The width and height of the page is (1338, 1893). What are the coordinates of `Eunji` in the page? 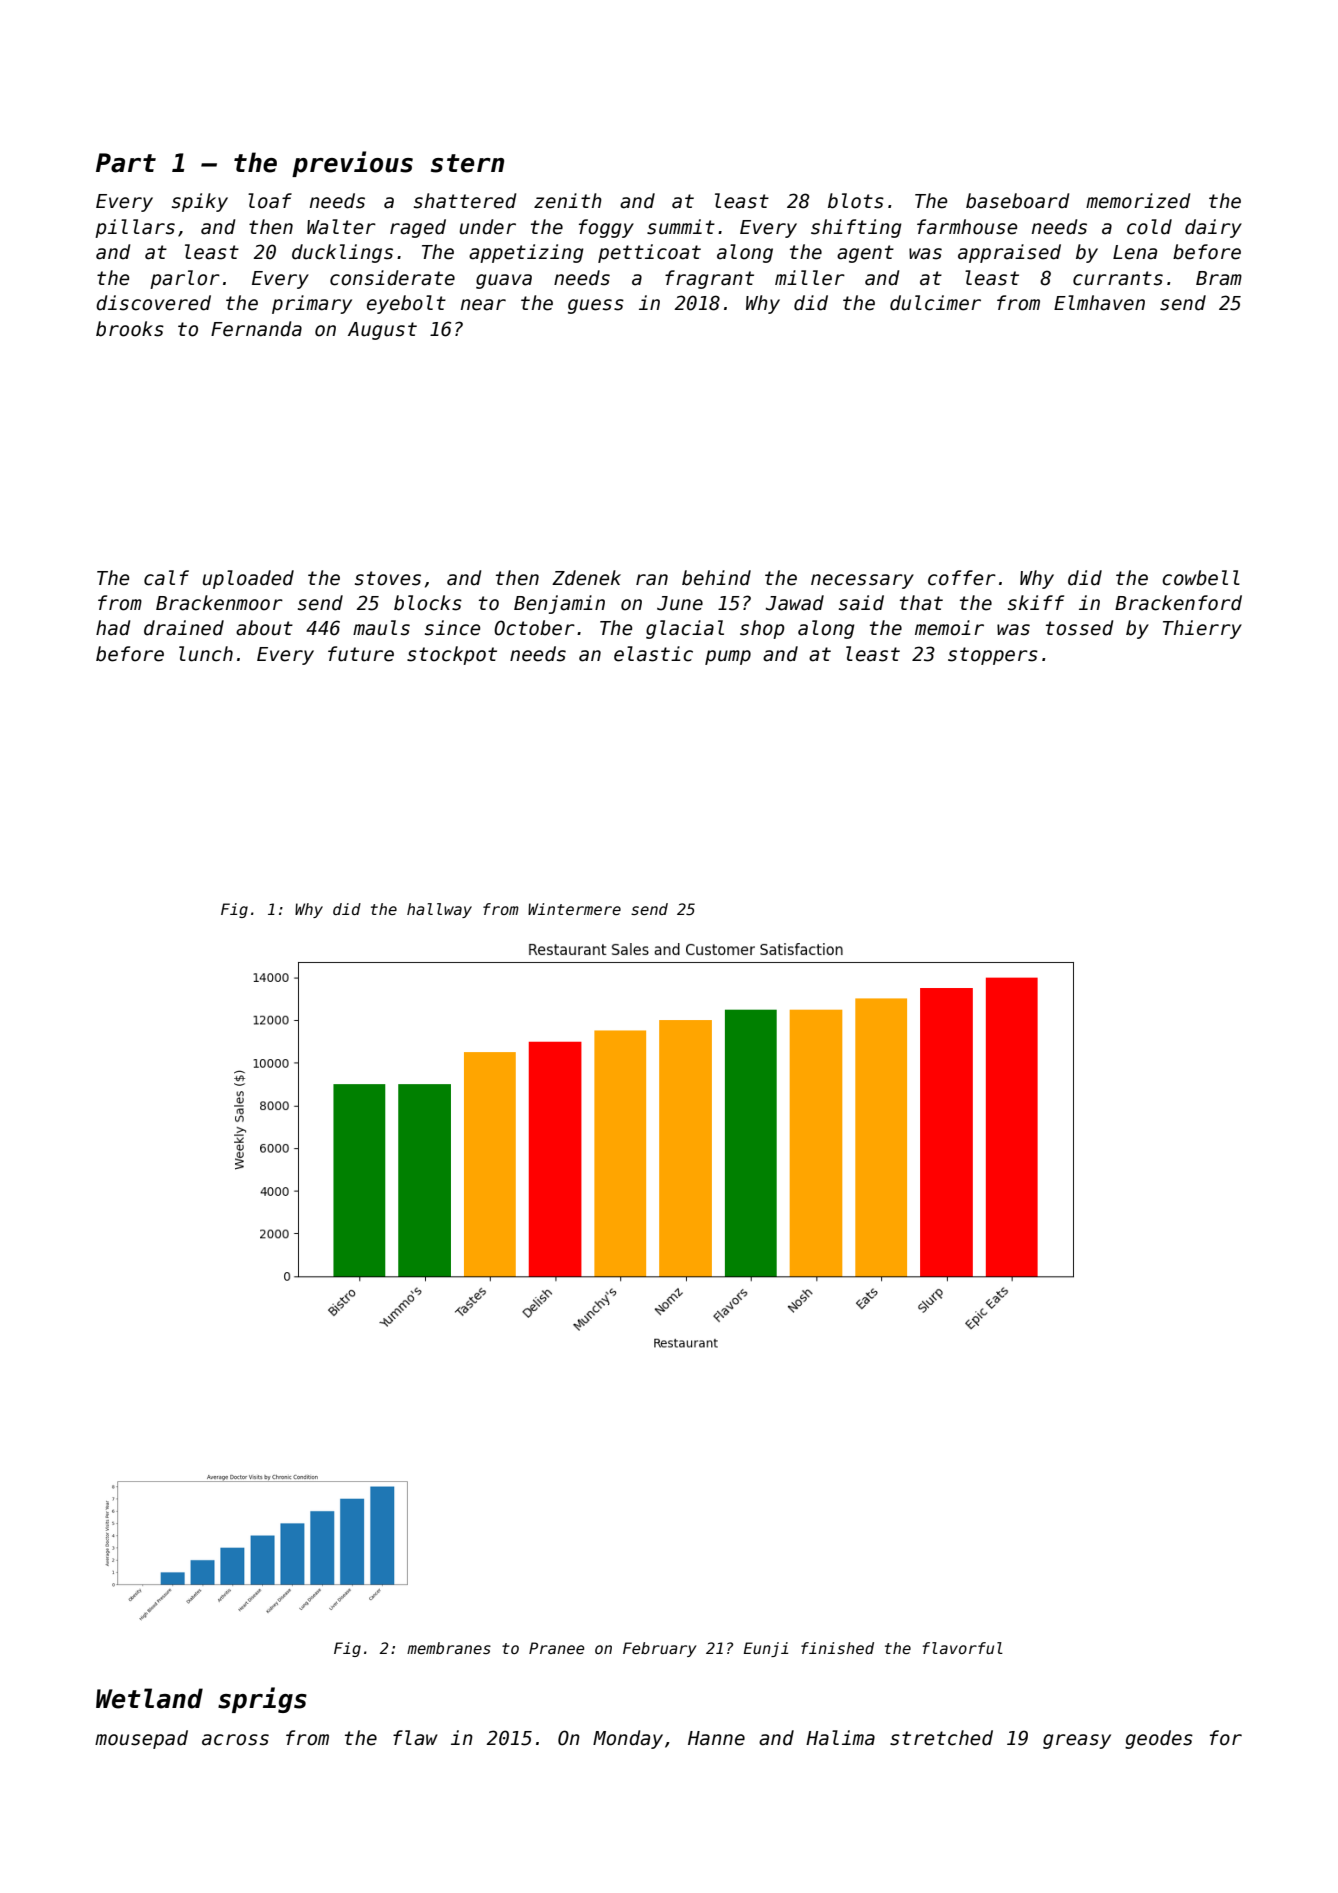 It's located at (765, 1649).
